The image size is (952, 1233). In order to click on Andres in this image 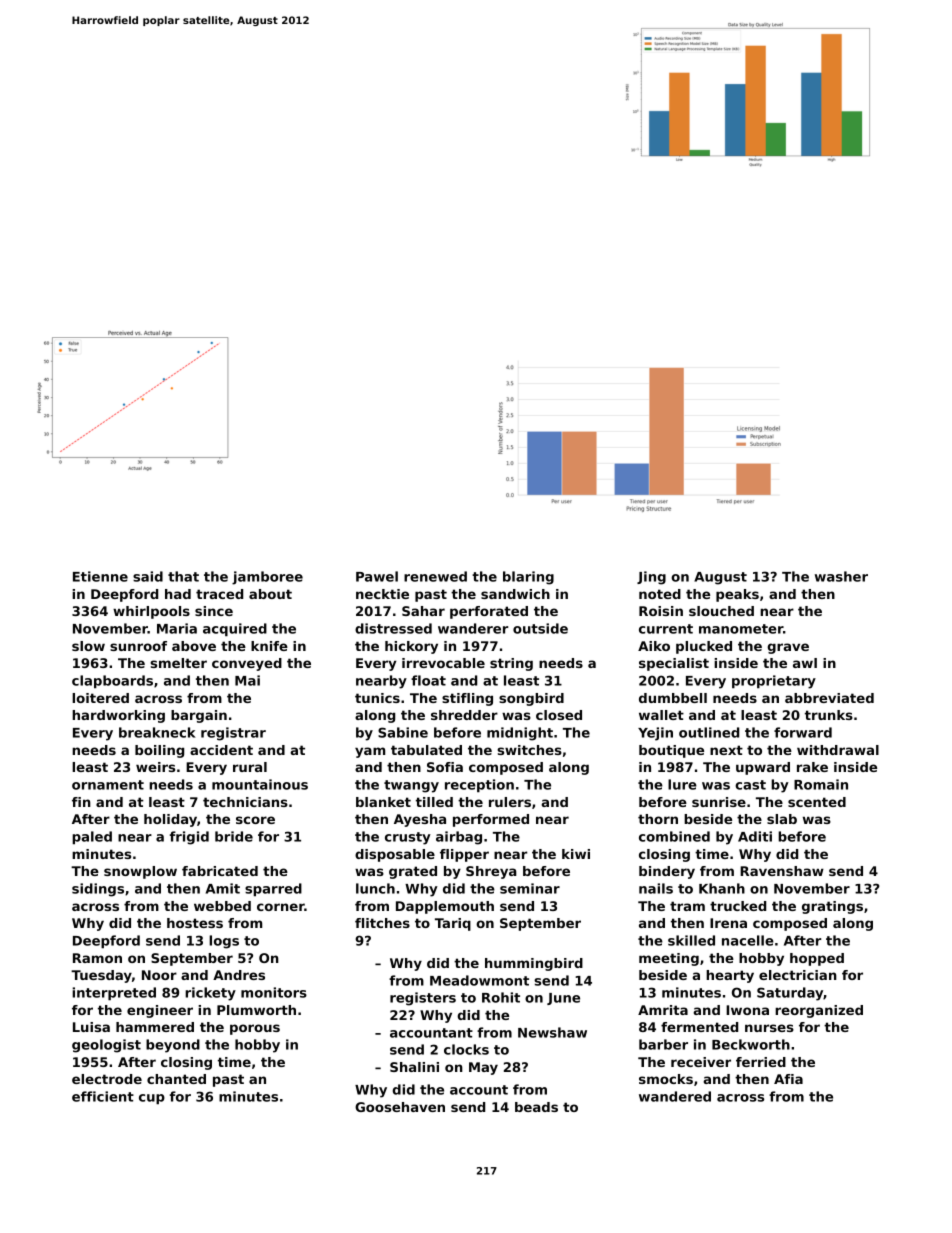, I will do `click(239, 975)`.
